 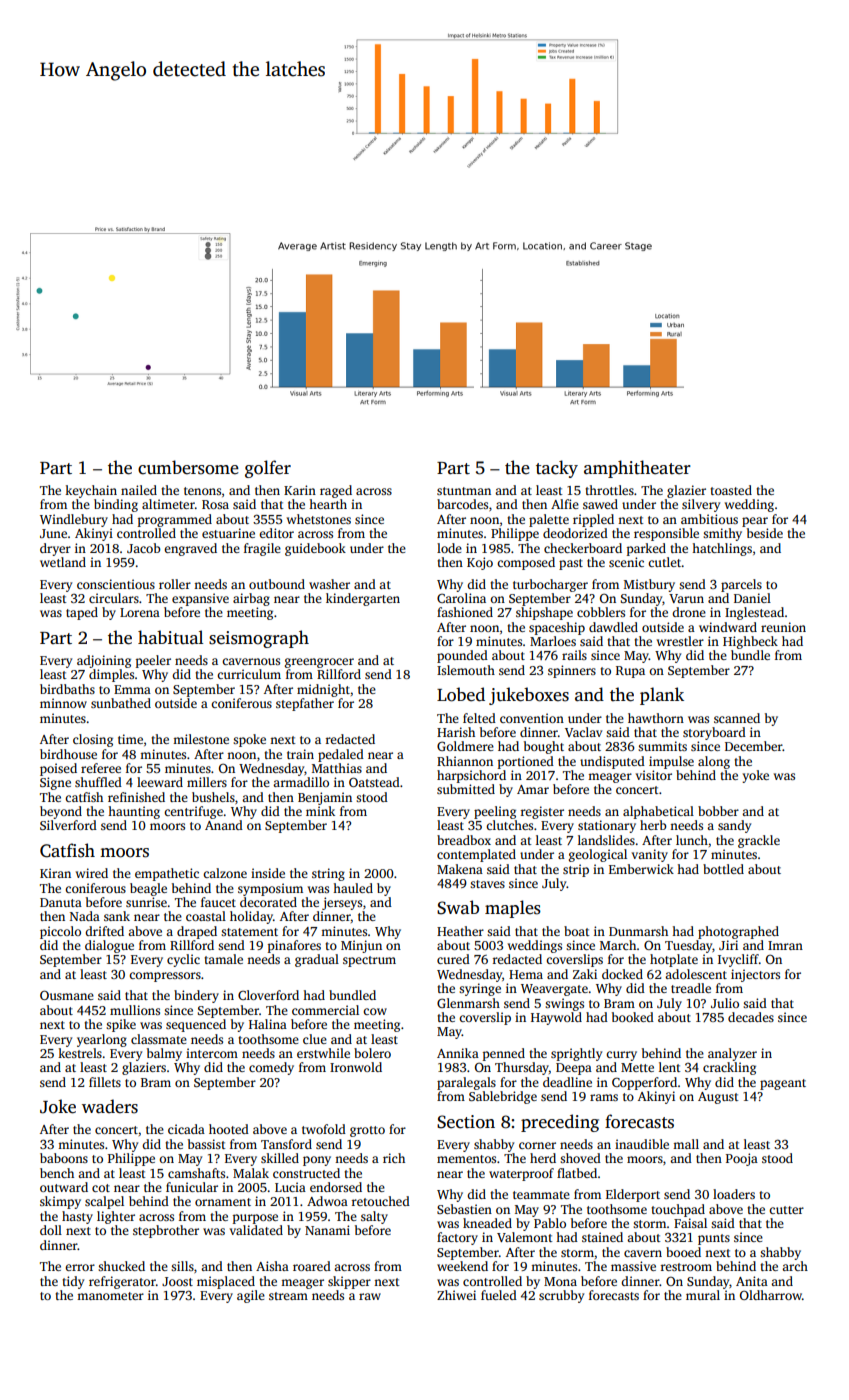 I want to click on Dunmarsh, so click(x=638, y=931).
